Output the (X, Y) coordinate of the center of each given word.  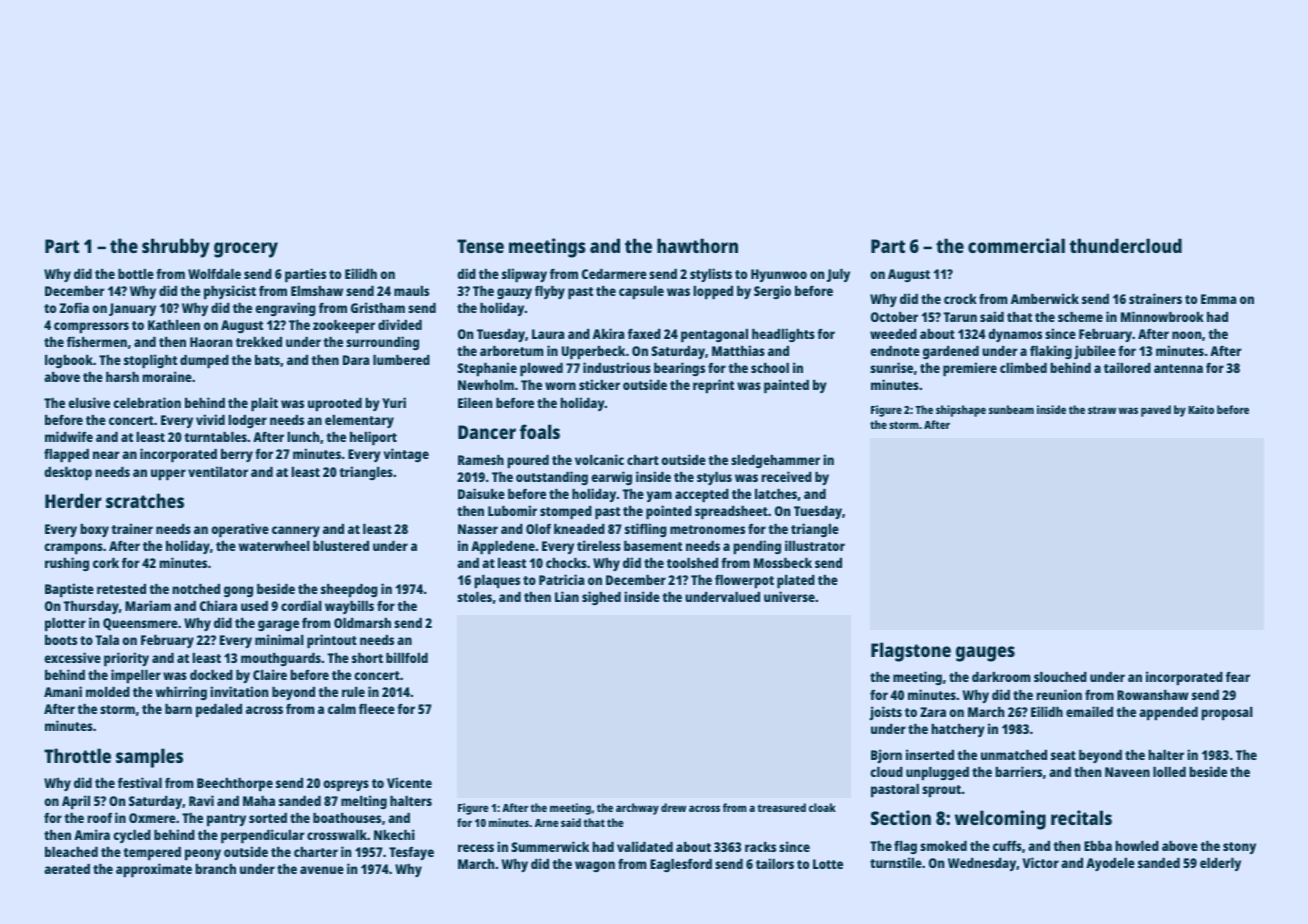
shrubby (176, 248)
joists (885, 713)
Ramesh (481, 460)
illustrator (815, 545)
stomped (566, 512)
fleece (377, 709)
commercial (1016, 245)
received (787, 476)
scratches (145, 500)
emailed (1089, 711)
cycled (132, 836)
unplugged (937, 773)
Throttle (77, 755)
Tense (480, 246)
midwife (69, 436)
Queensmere (140, 624)
